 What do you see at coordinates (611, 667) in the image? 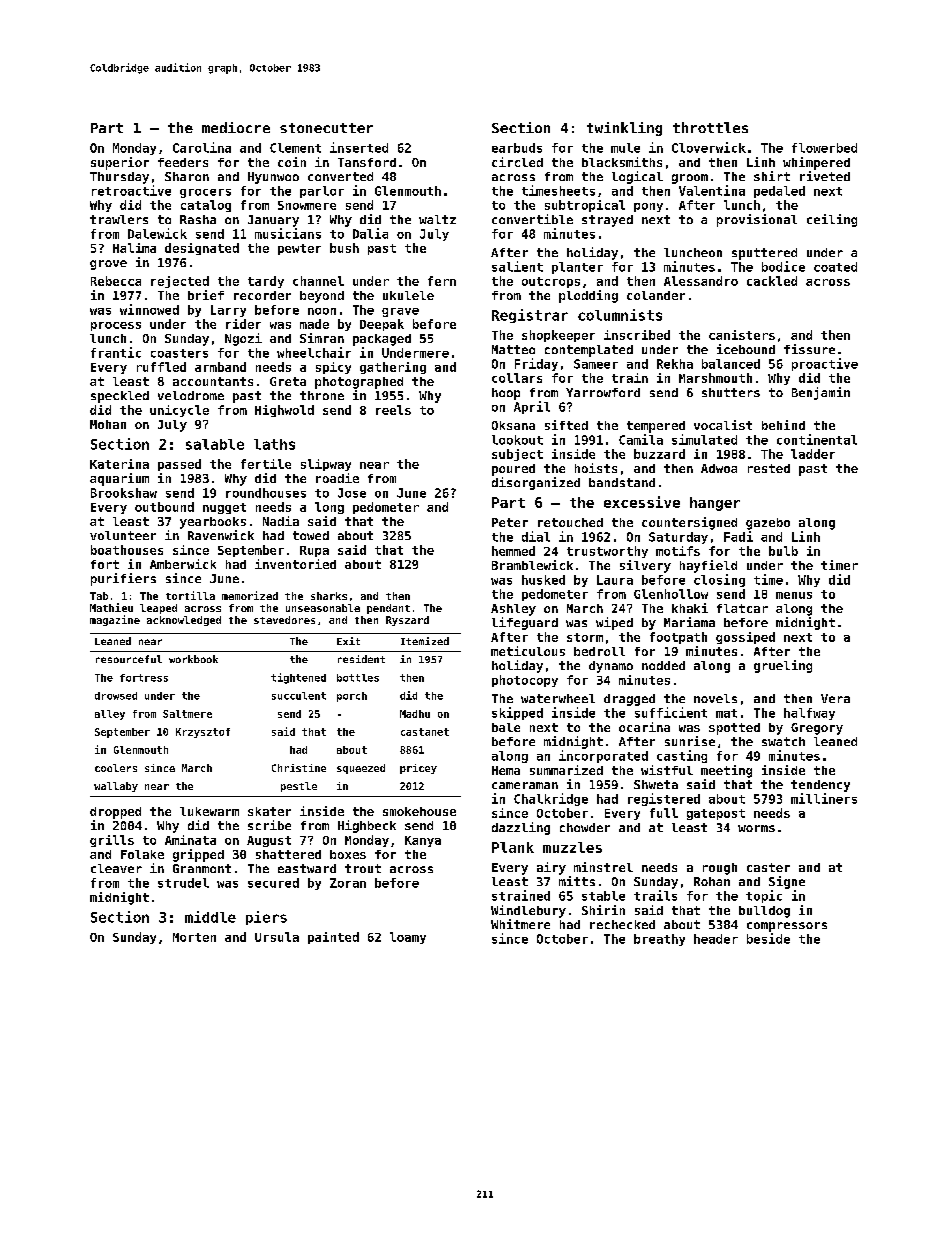
I see `dynamo` at bounding box center [611, 667].
